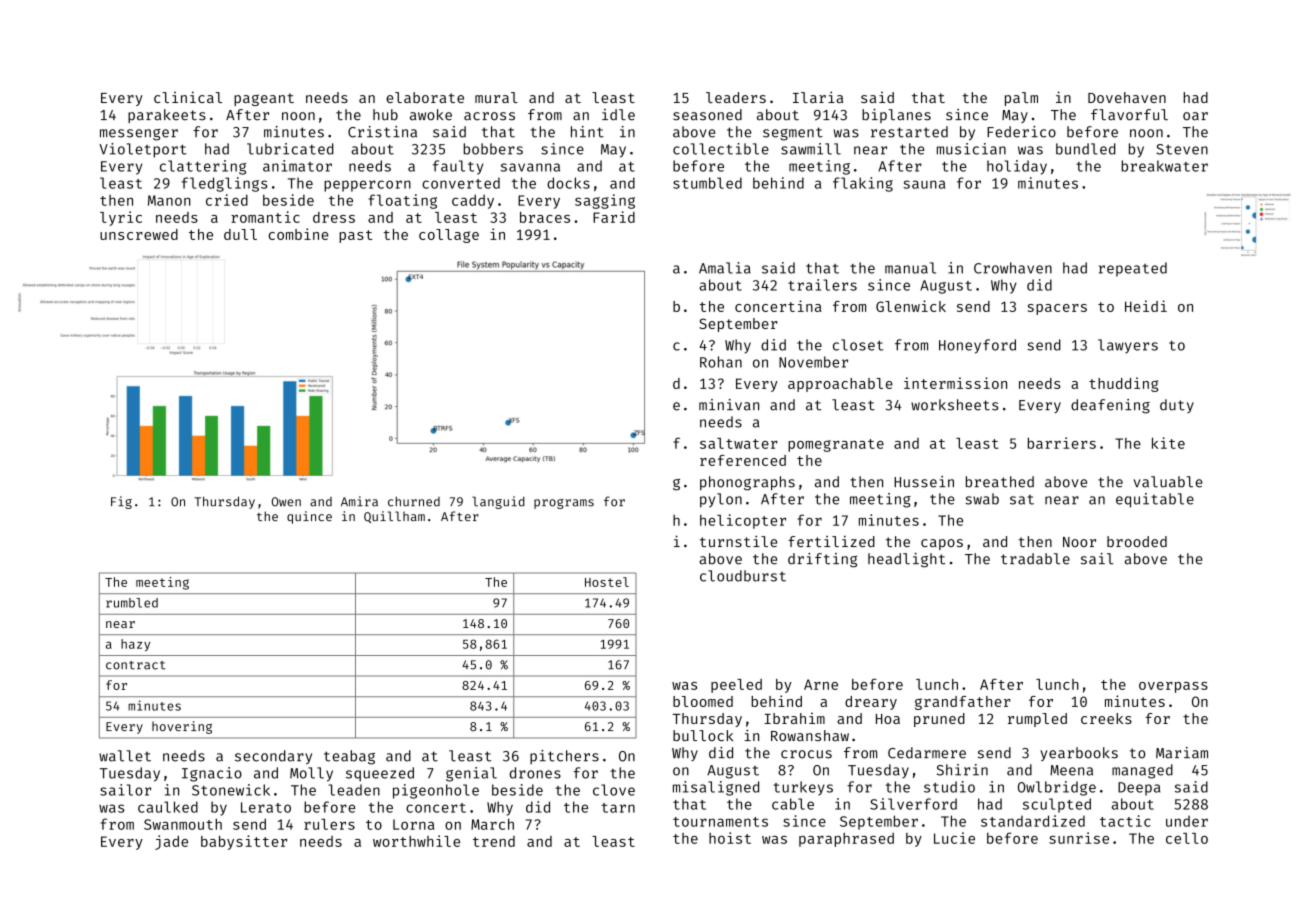  What do you see at coordinates (290, 149) in the page?
I see `lubricated` at bounding box center [290, 149].
